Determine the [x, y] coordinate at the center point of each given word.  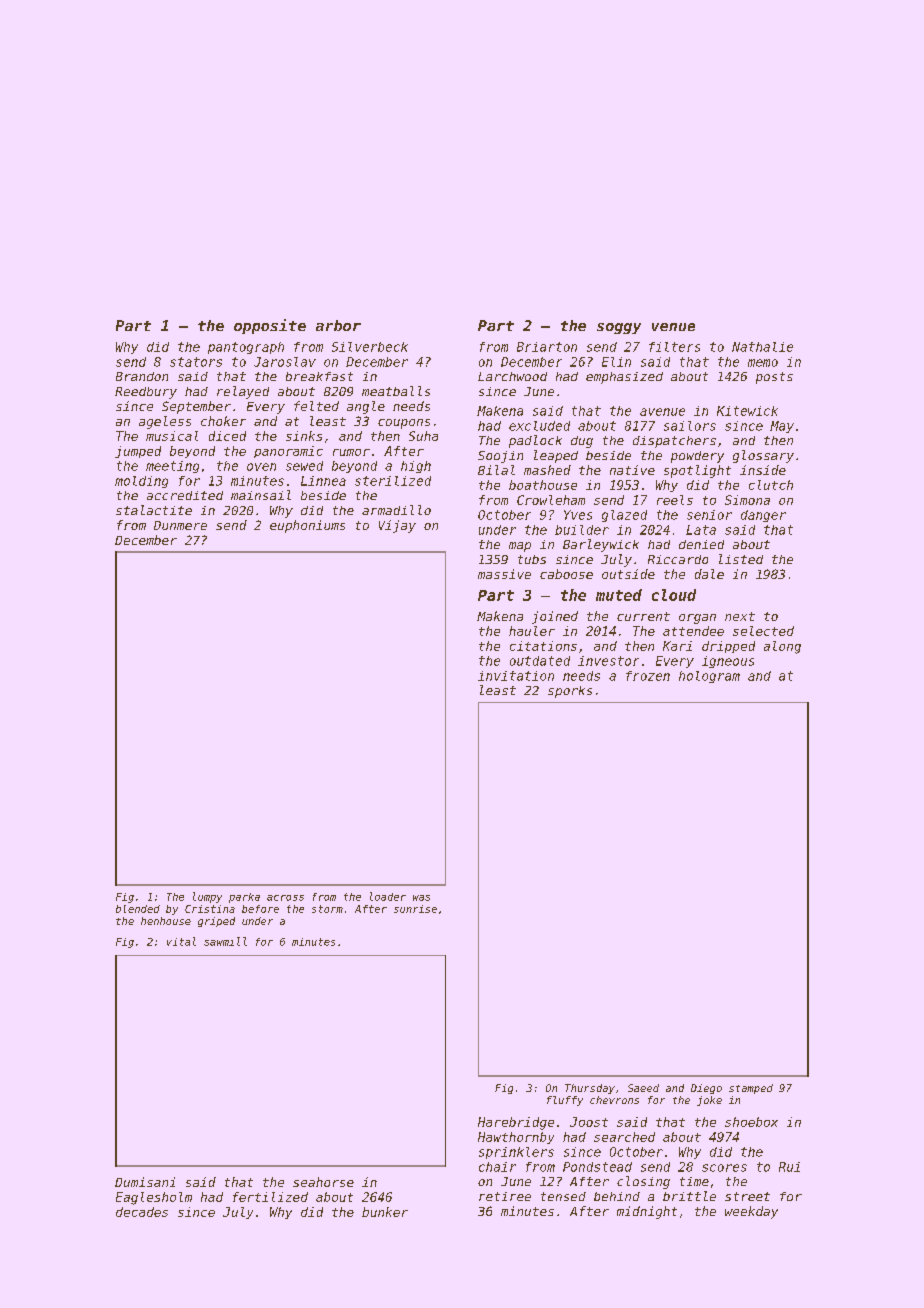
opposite [270, 326]
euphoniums [307, 526]
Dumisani [145, 1182]
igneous [728, 662]
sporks [570, 692]
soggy [619, 328]
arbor [338, 325]
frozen [648, 676]
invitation [516, 676]
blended [138, 909]
